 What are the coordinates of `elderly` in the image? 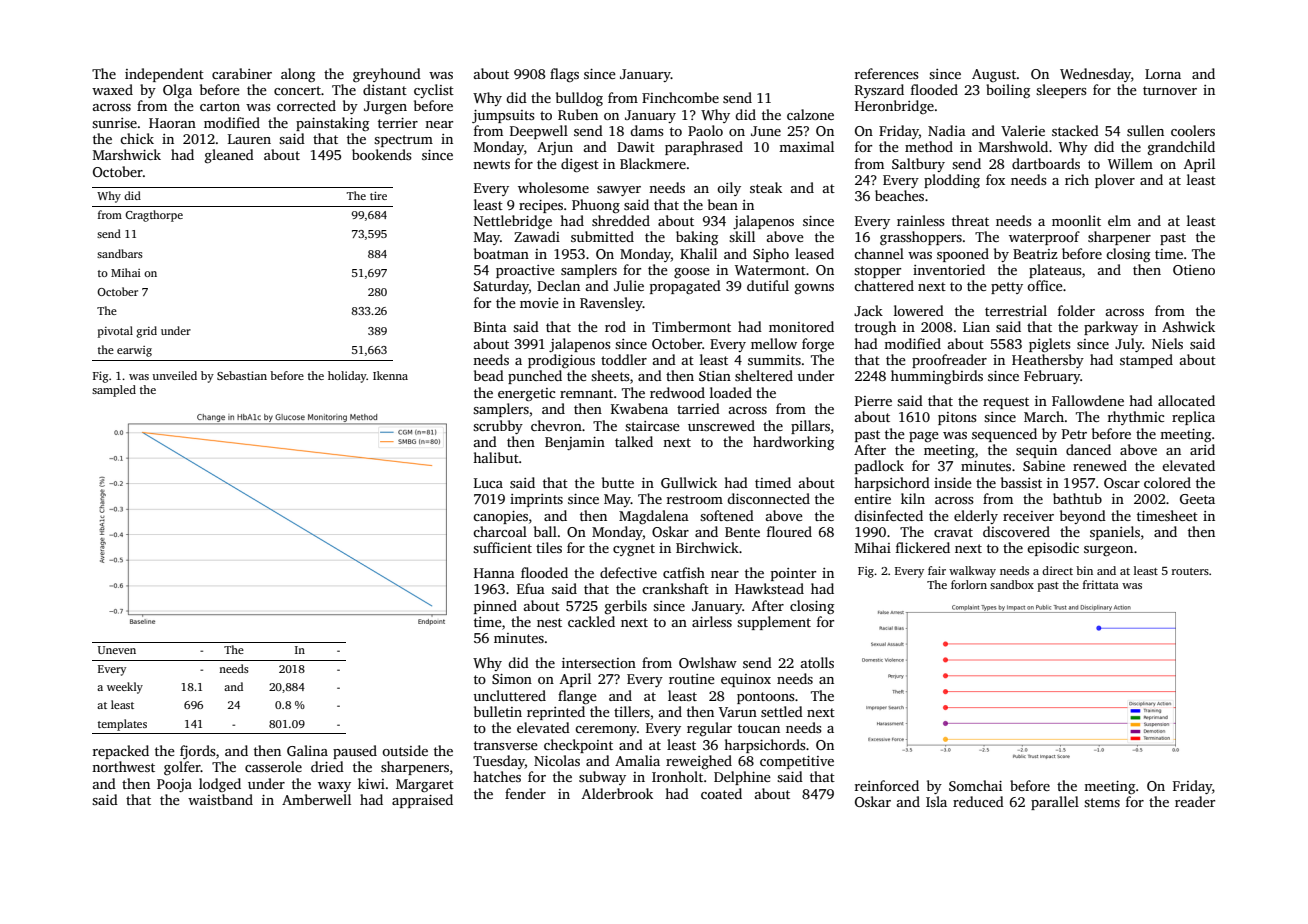 It's located at (976, 517).
